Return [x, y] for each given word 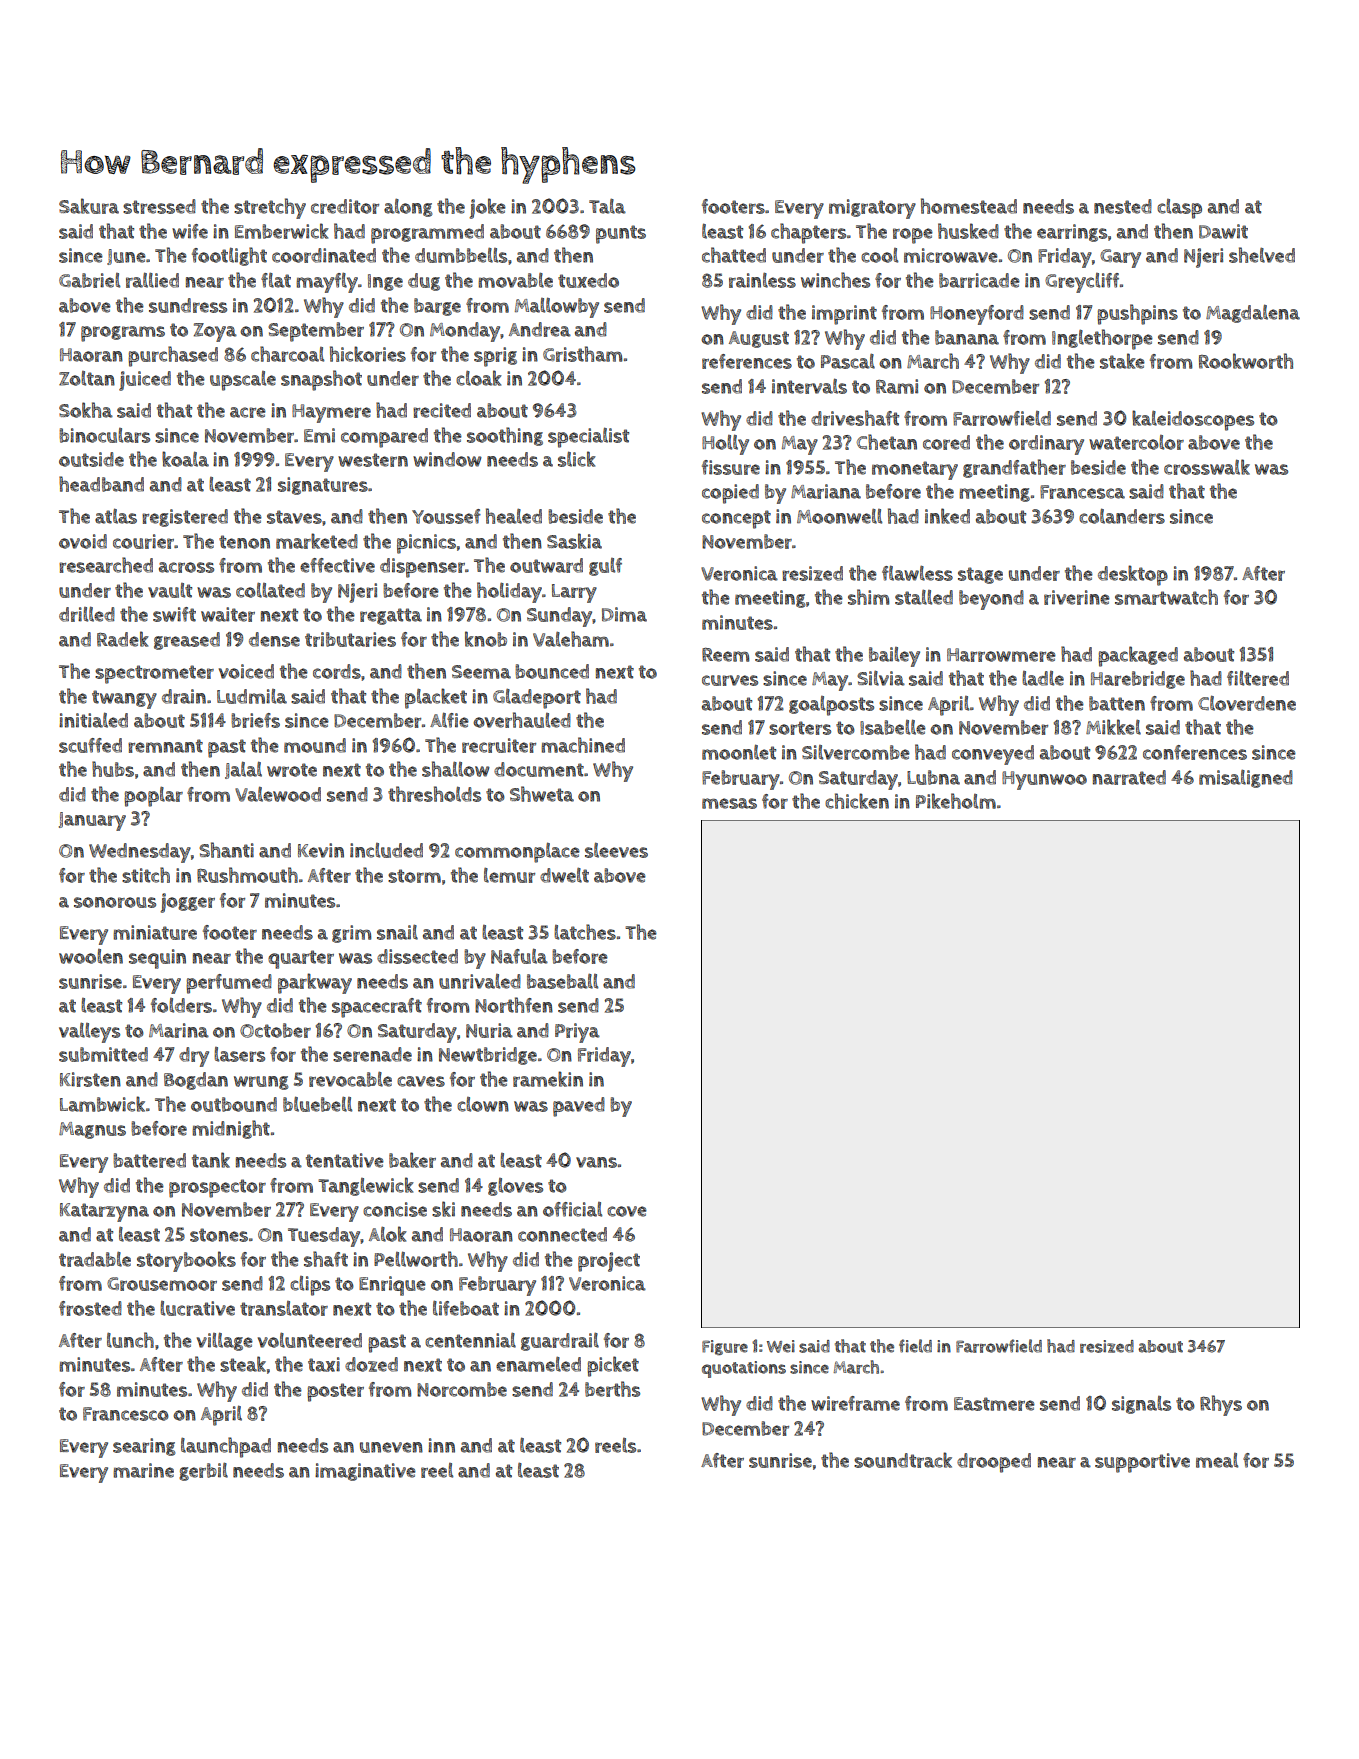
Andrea [540, 329]
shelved [1262, 255]
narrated [1129, 777]
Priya [577, 1033]
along [408, 208]
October [275, 1030]
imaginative [365, 1472]
